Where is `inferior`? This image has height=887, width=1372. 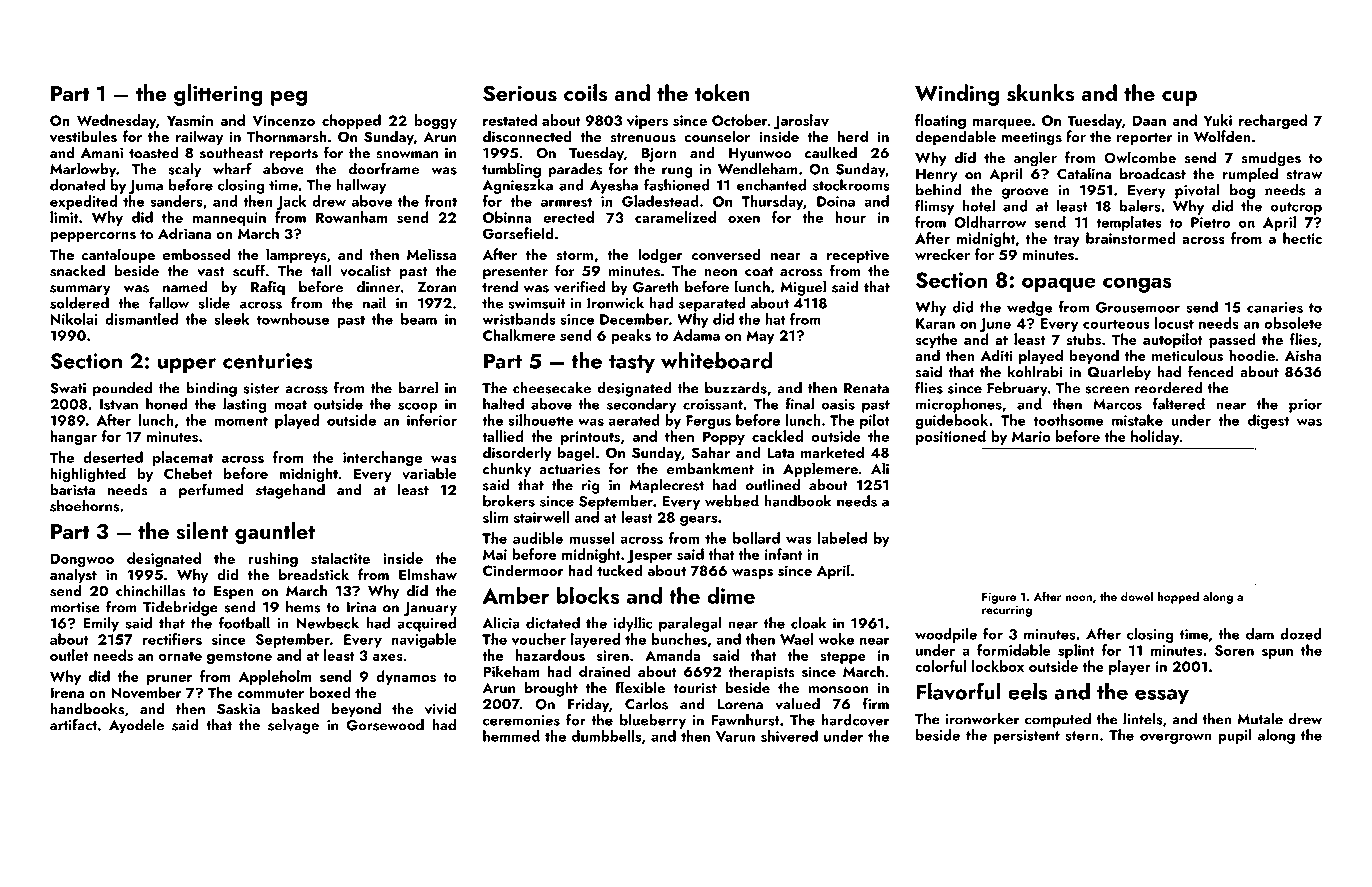
inferior is located at coordinates (432, 420).
